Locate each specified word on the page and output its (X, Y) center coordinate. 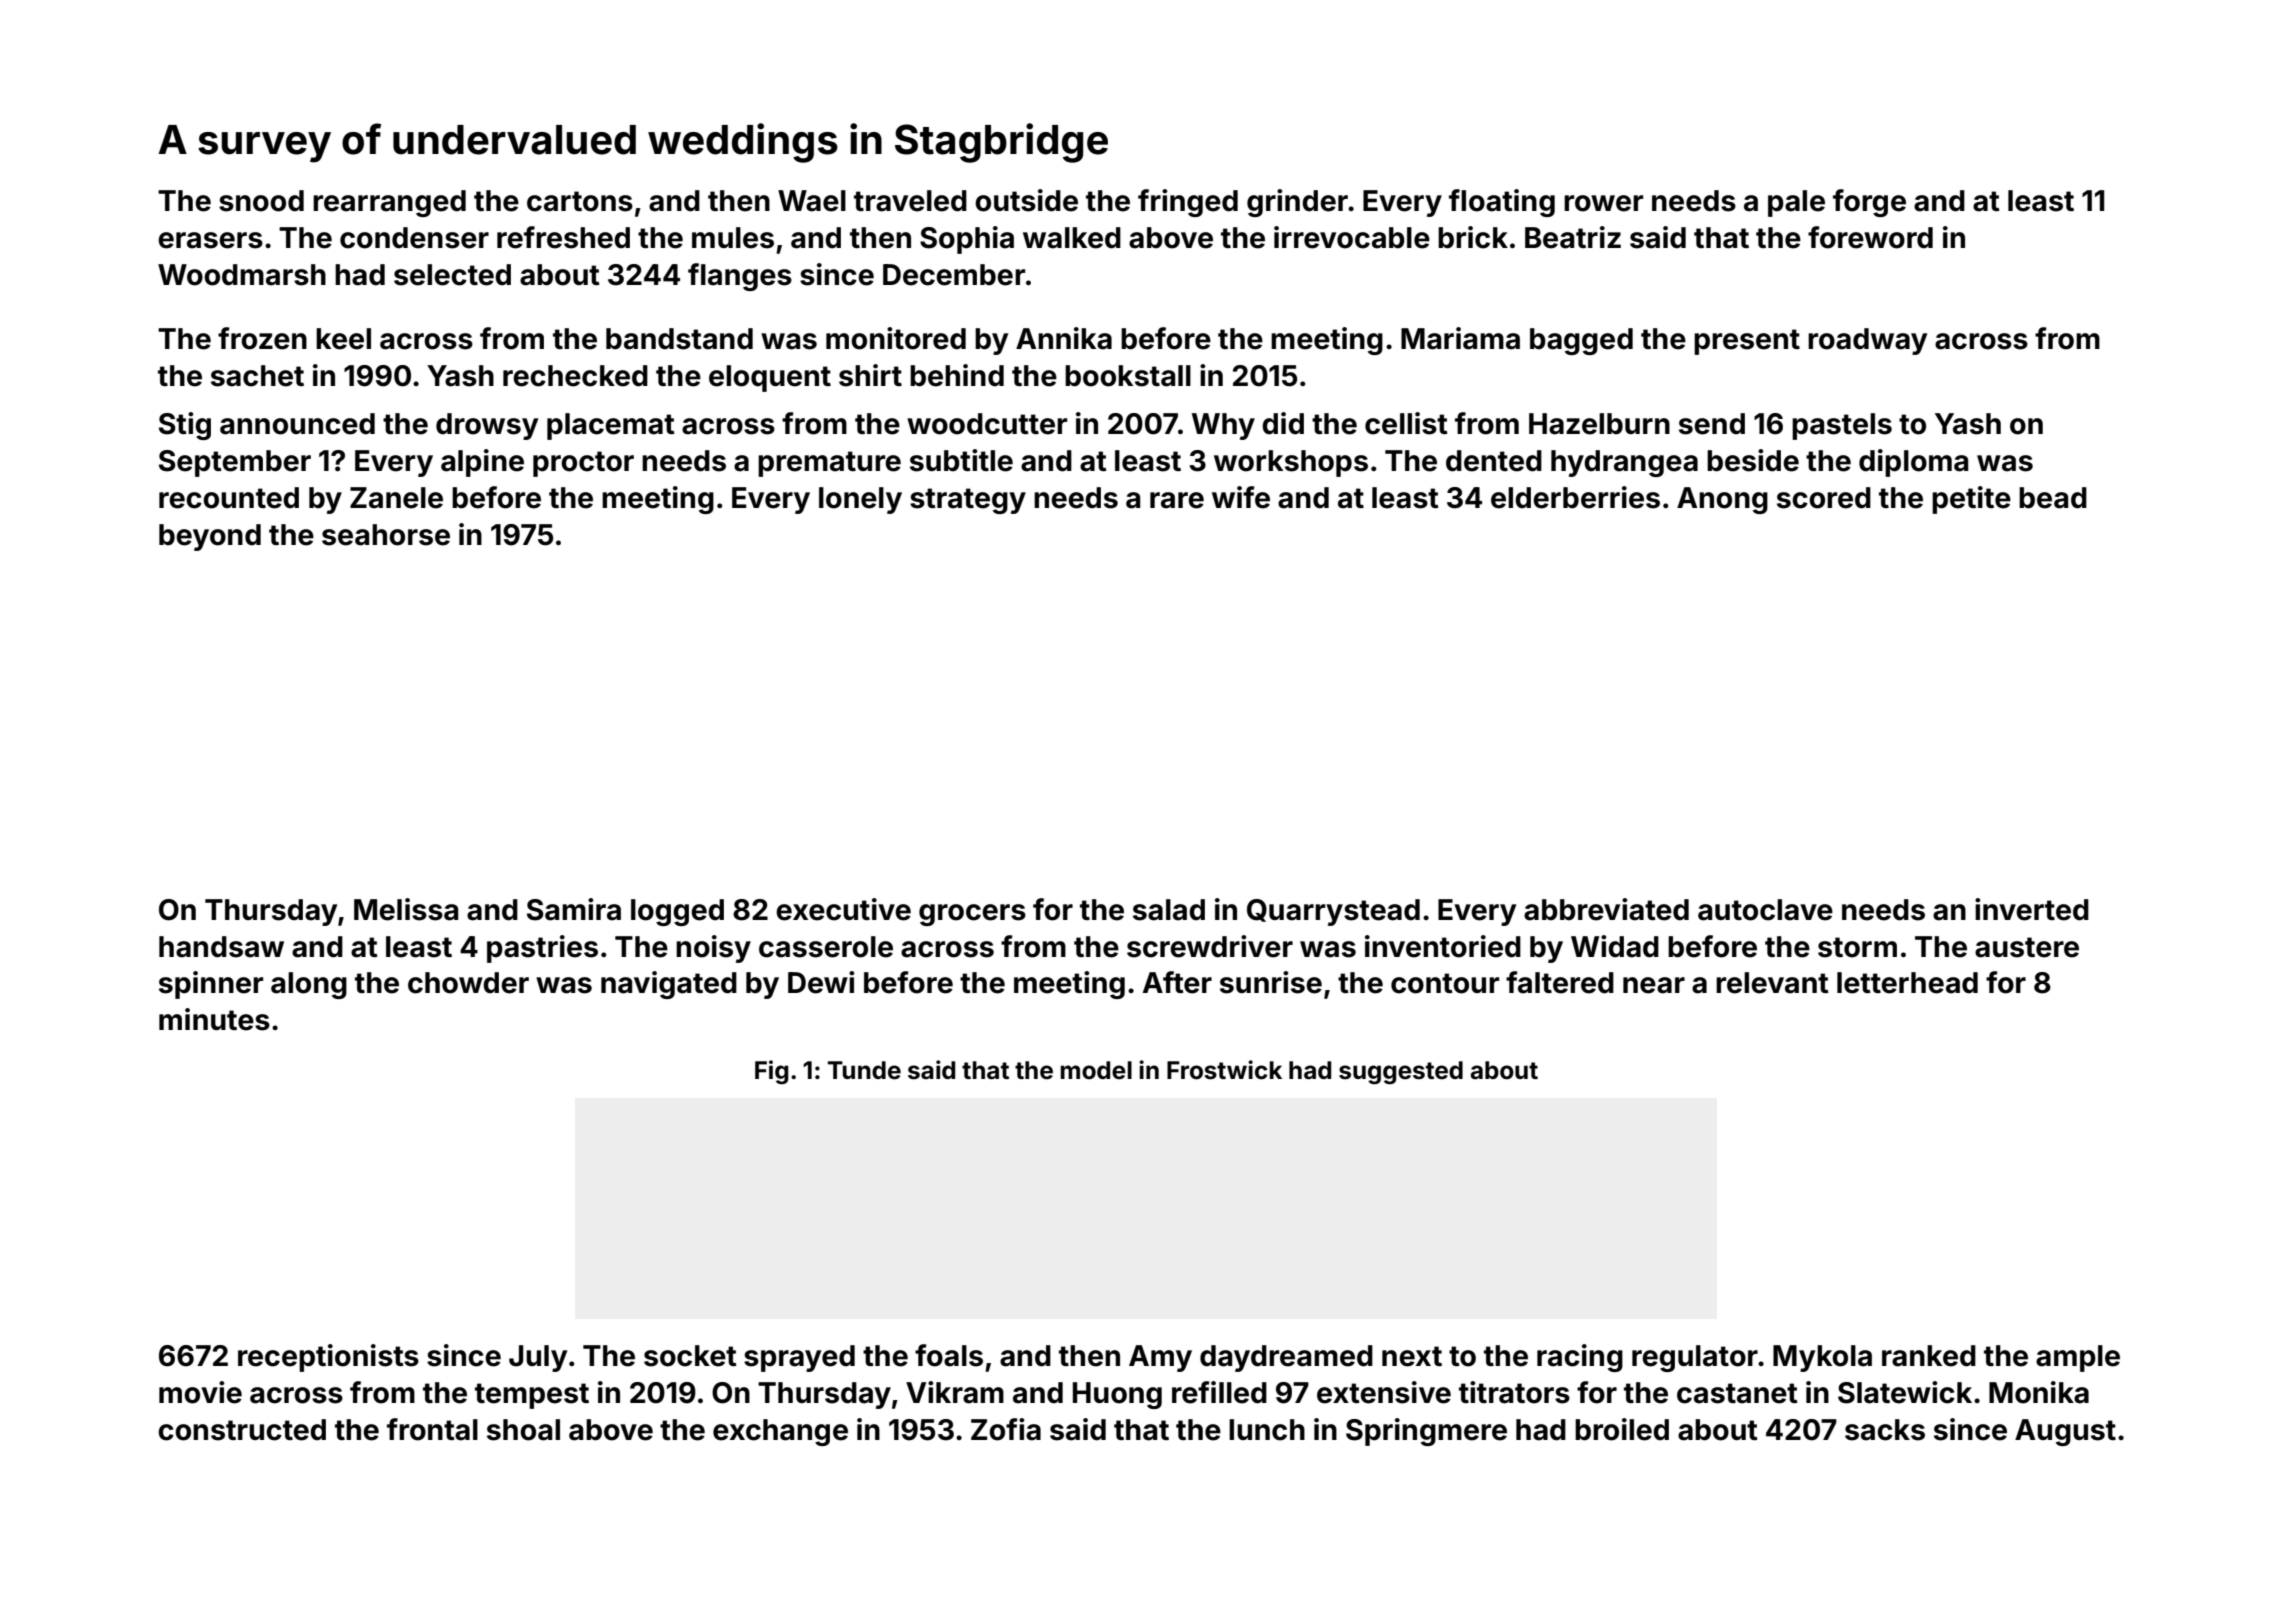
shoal (523, 1430)
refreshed (563, 237)
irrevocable (1352, 237)
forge (1869, 203)
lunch (1267, 1430)
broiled (1622, 1429)
